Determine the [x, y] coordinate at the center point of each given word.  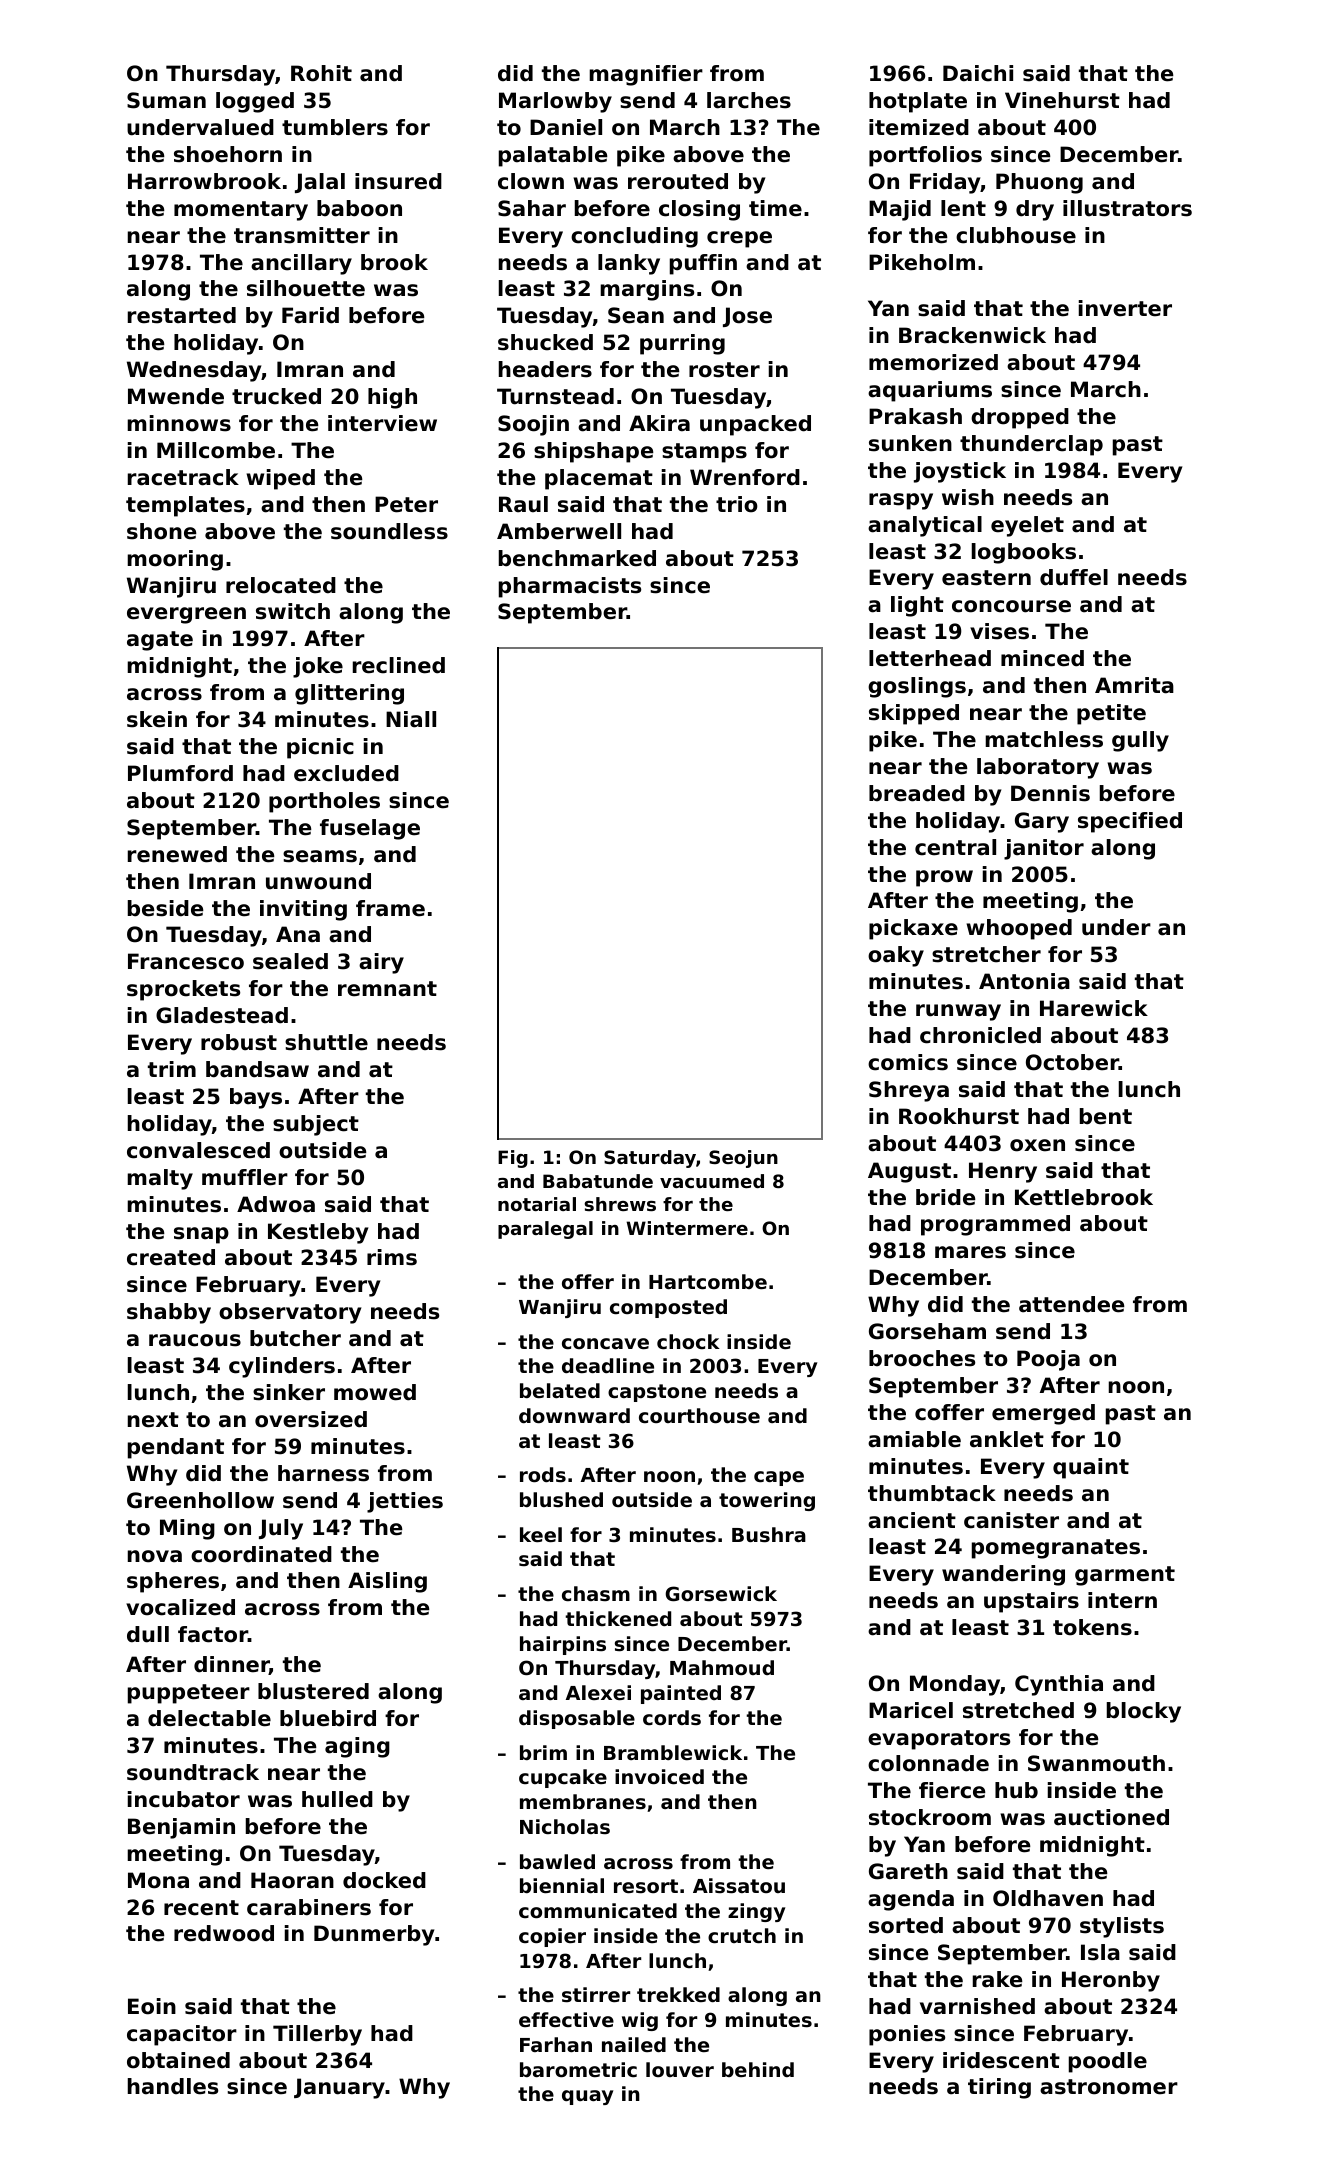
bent [1106, 1116]
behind [758, 2069]
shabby [169, 1313]
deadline [608, 1365]
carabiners [309, 1907]
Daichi [978, 73]
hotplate [918, 102]
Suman [166, 100]
